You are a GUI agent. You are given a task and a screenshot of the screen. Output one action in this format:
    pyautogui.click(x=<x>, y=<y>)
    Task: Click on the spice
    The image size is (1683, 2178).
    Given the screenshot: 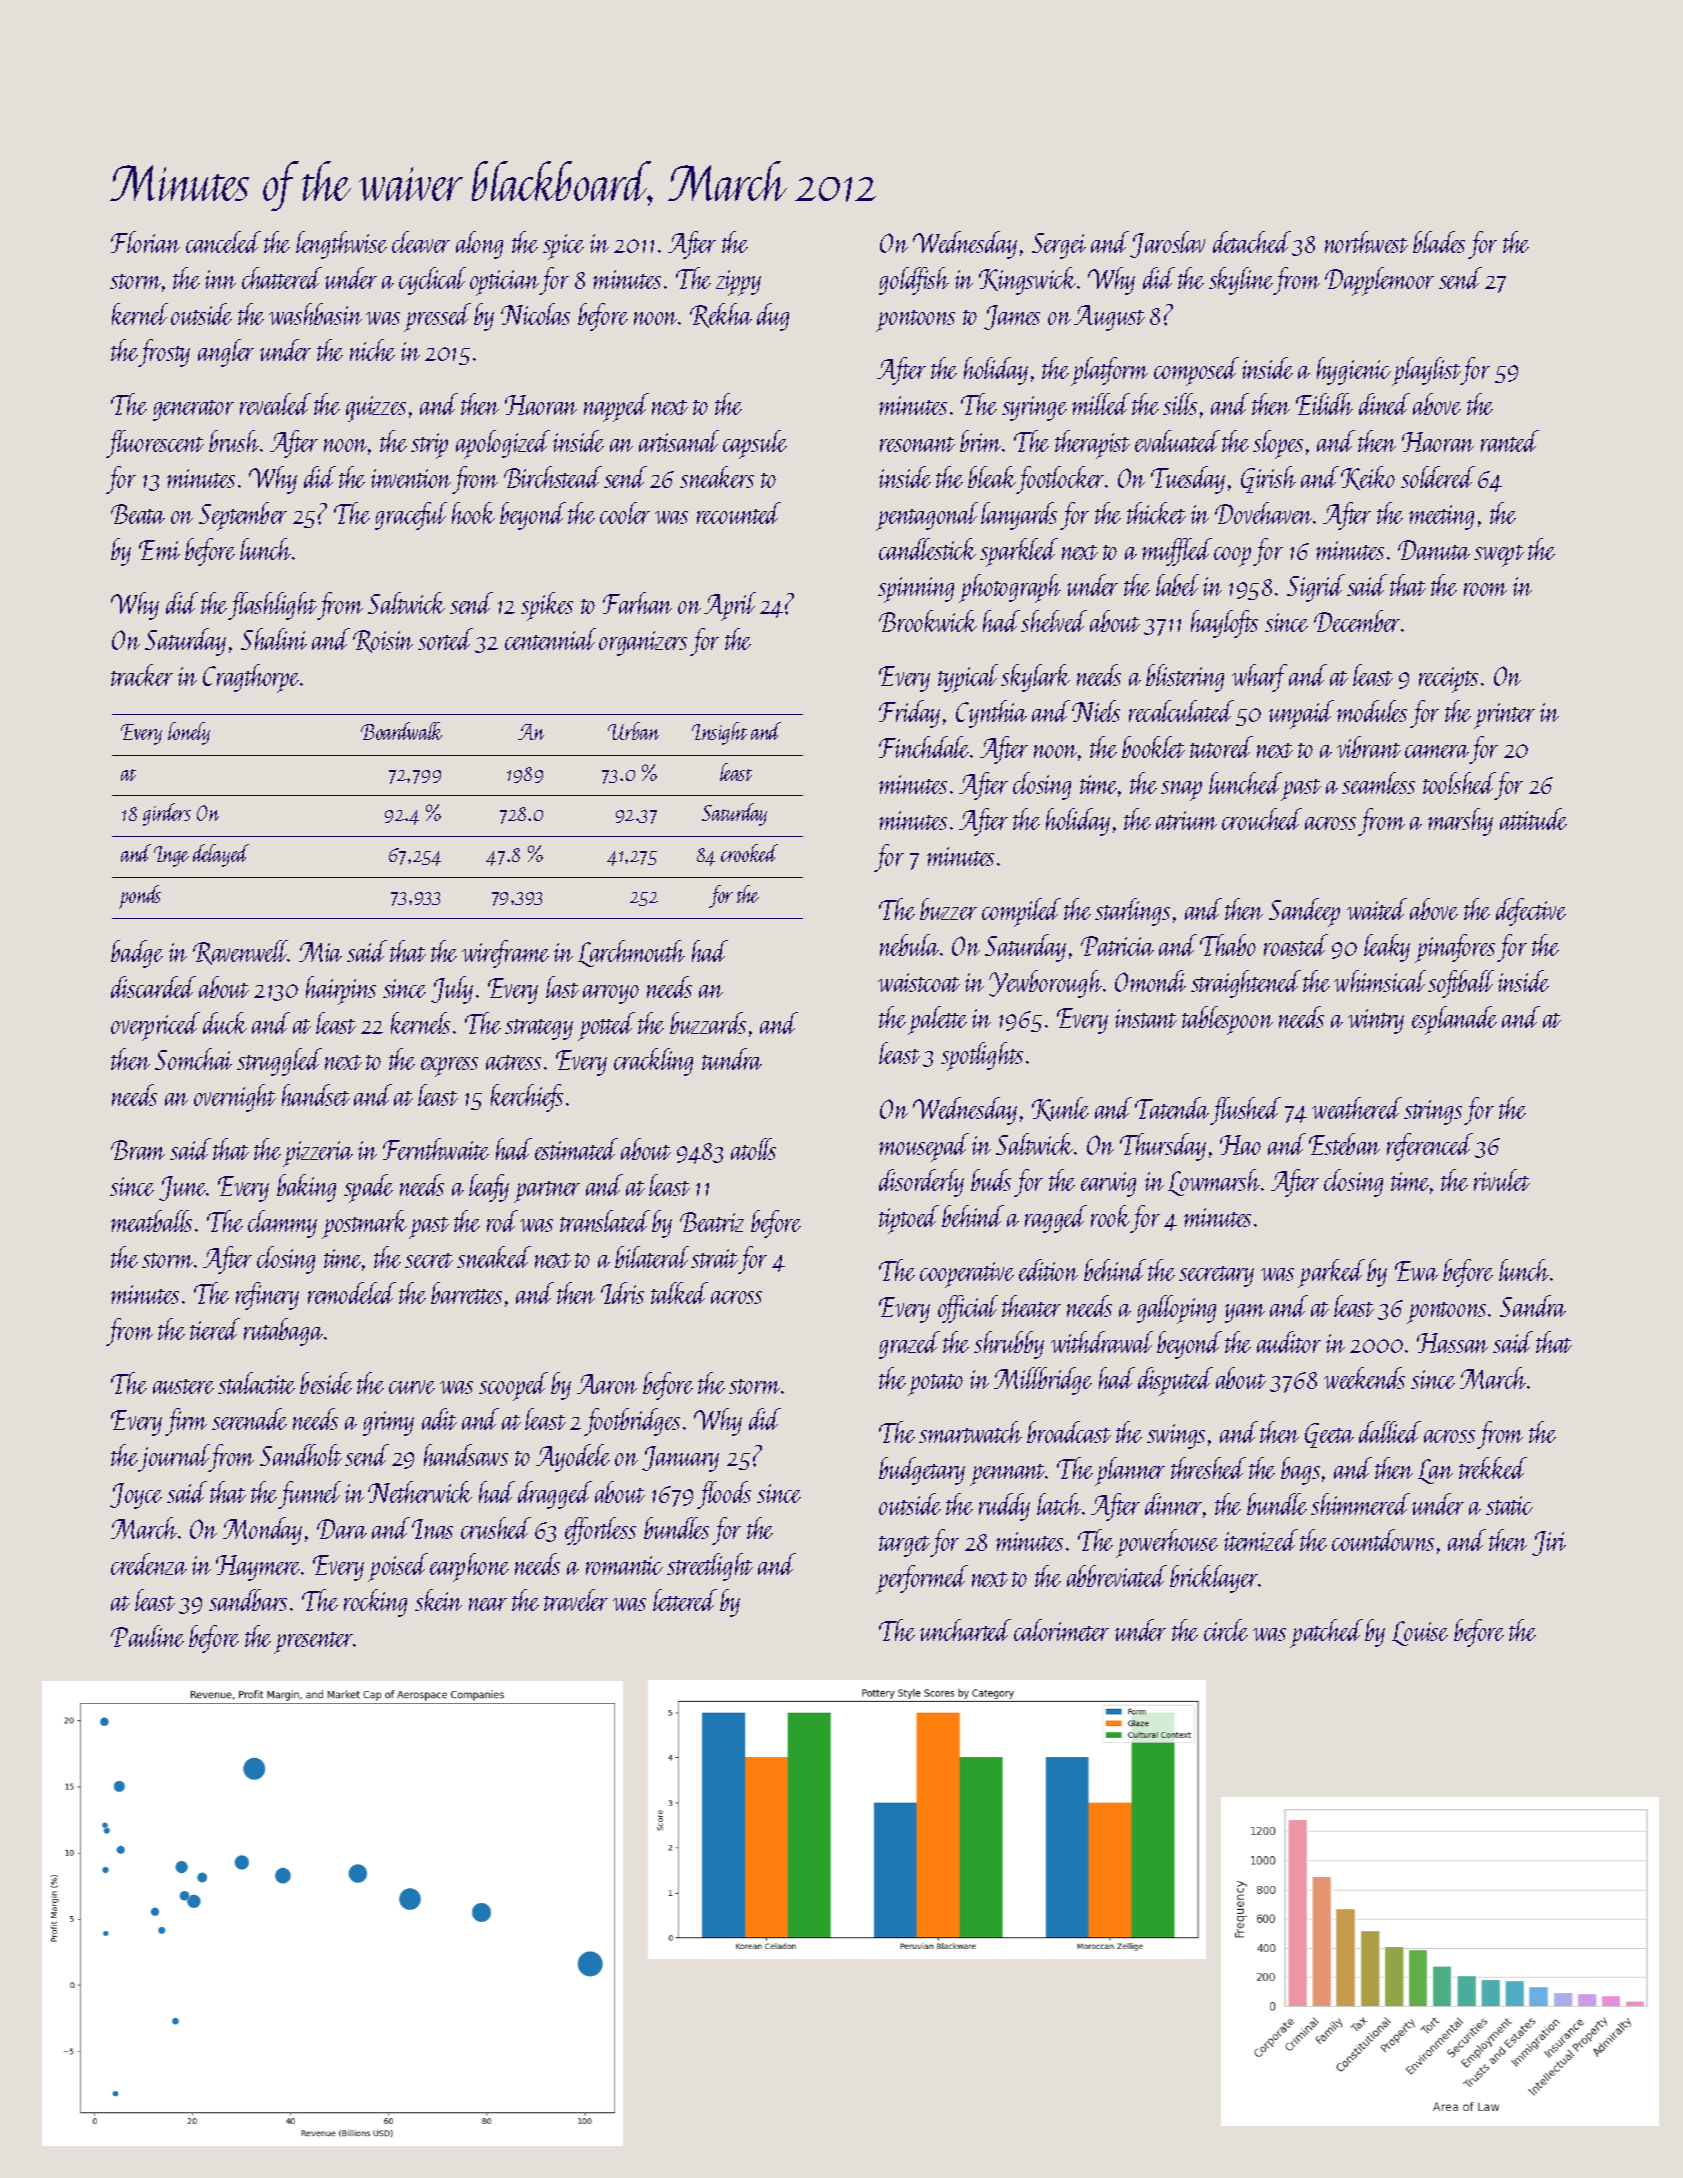 What is the action you would take?
    pyautogui.click(x=563, y=247)
